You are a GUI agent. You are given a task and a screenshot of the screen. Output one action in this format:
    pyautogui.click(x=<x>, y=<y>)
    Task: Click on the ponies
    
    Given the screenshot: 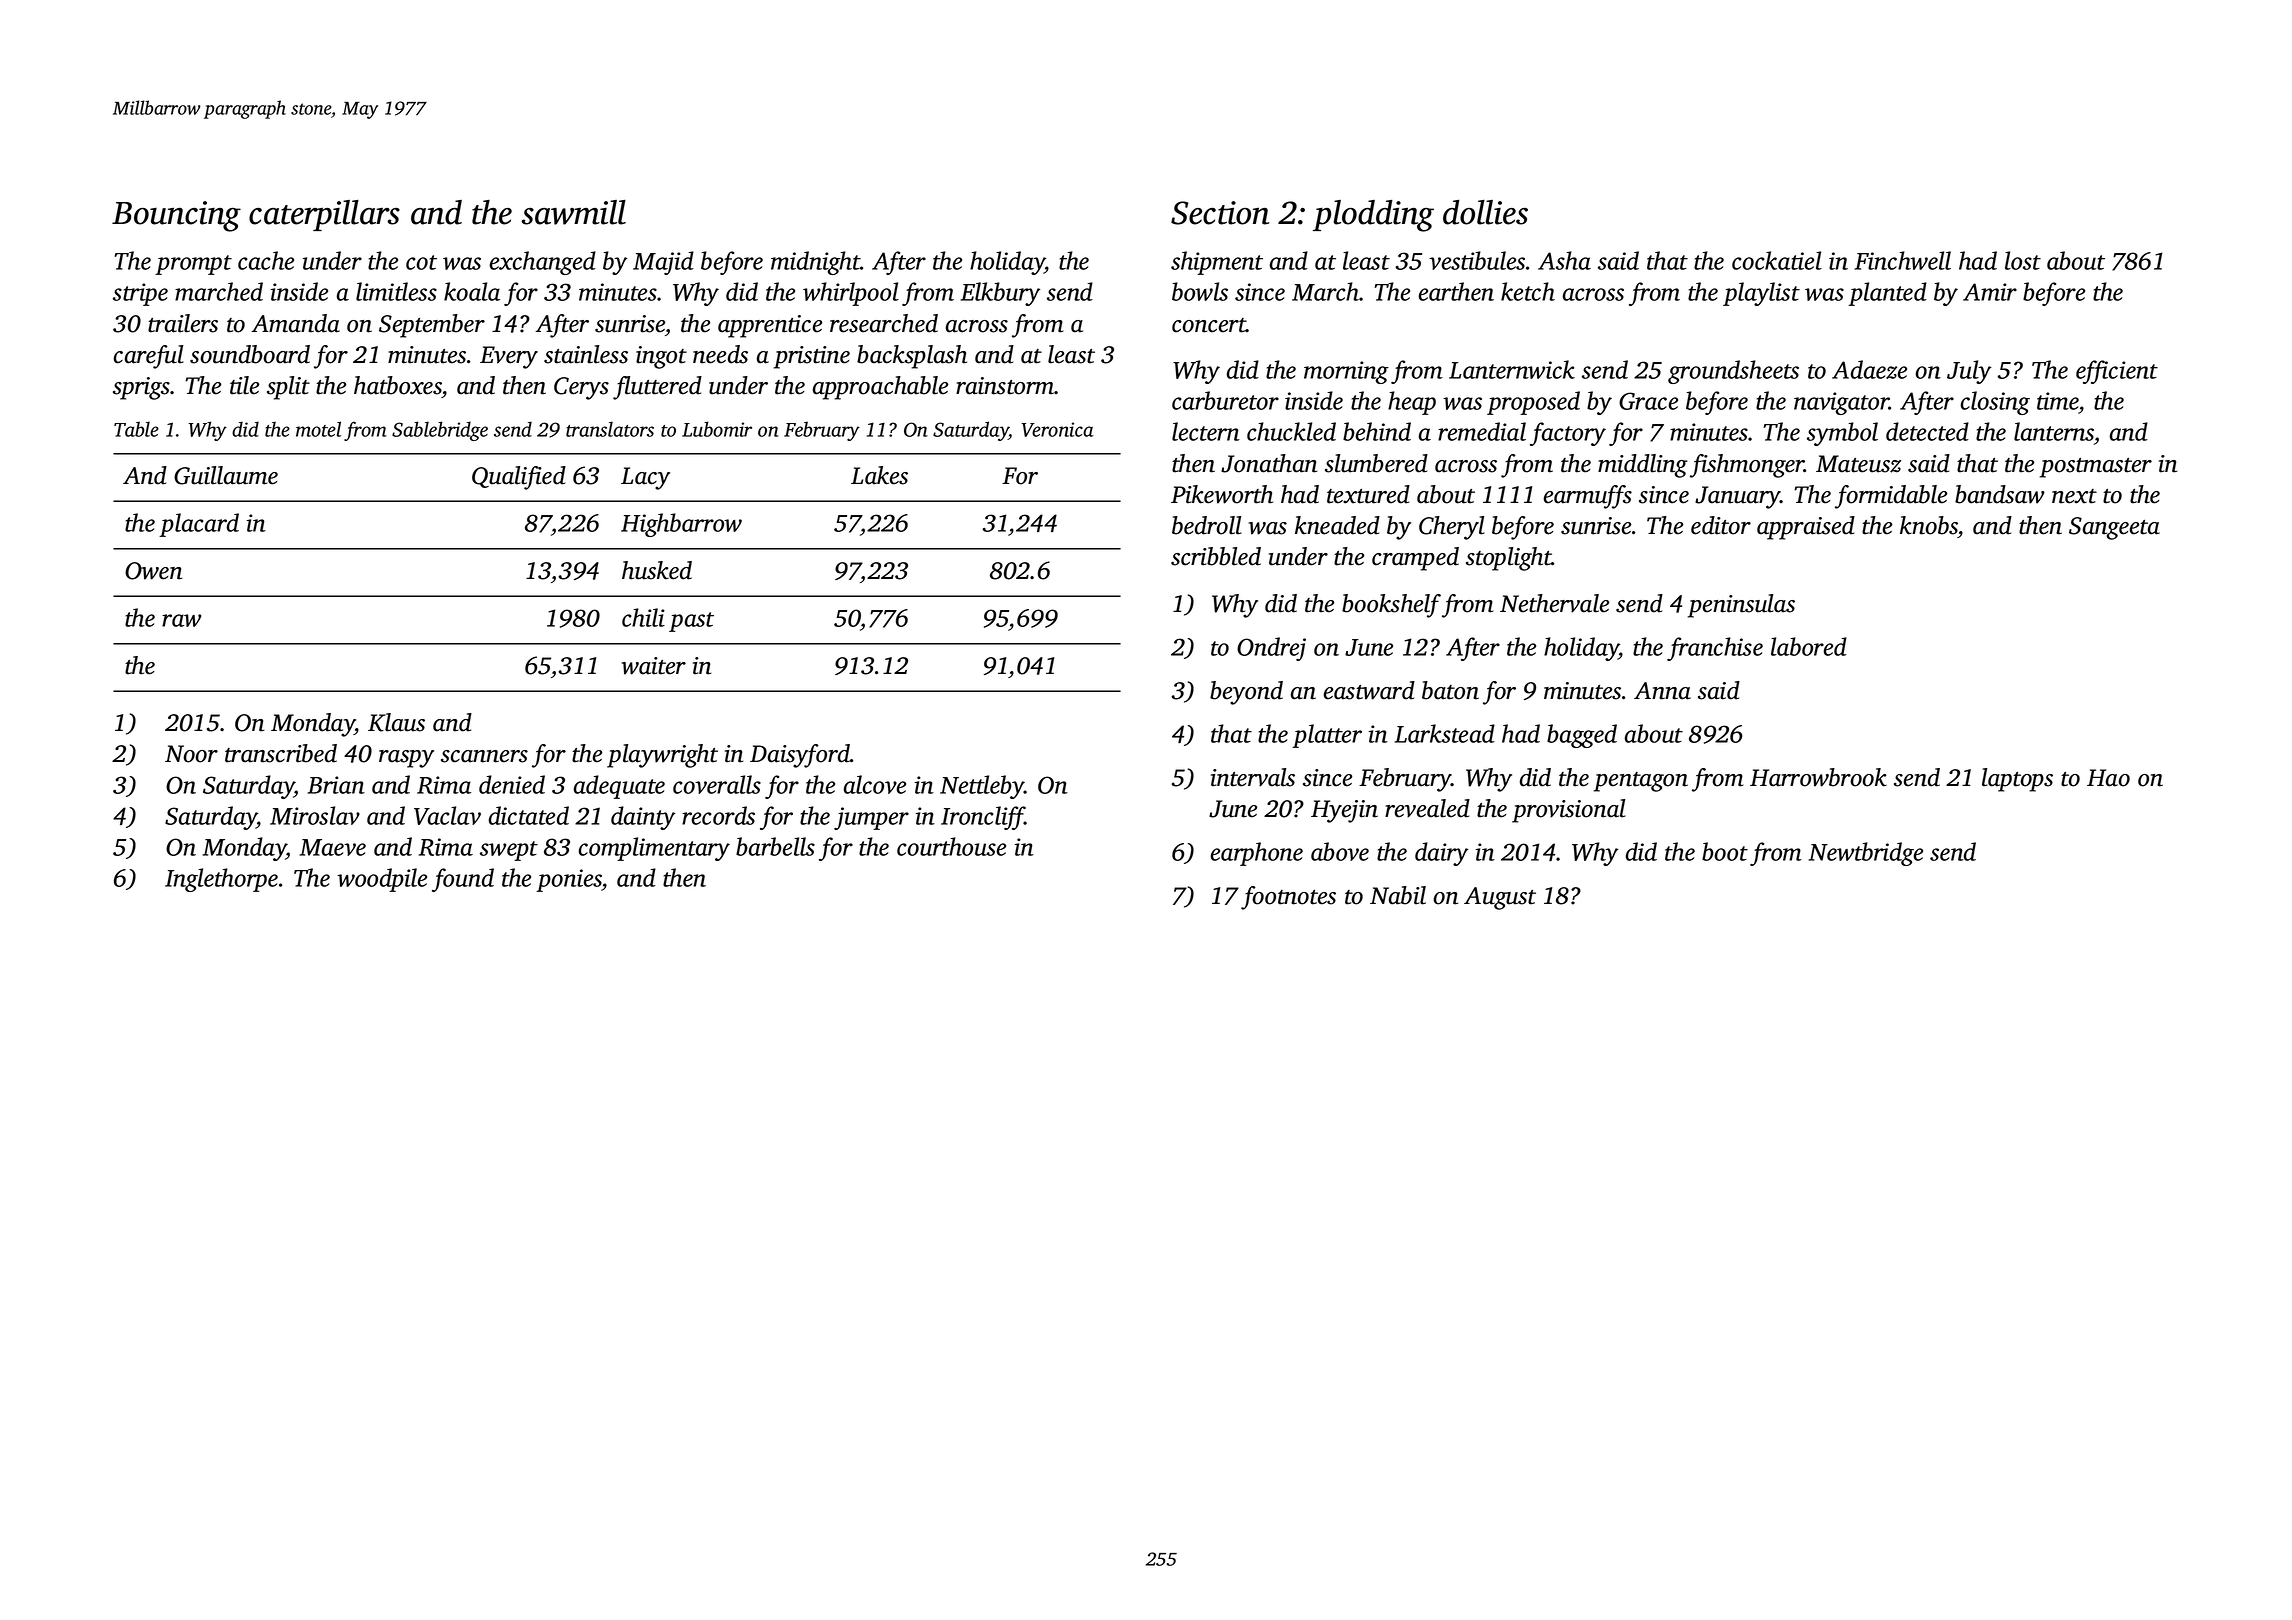 What is the action you would take?
    pyautogui.click(x=569, y=880)
